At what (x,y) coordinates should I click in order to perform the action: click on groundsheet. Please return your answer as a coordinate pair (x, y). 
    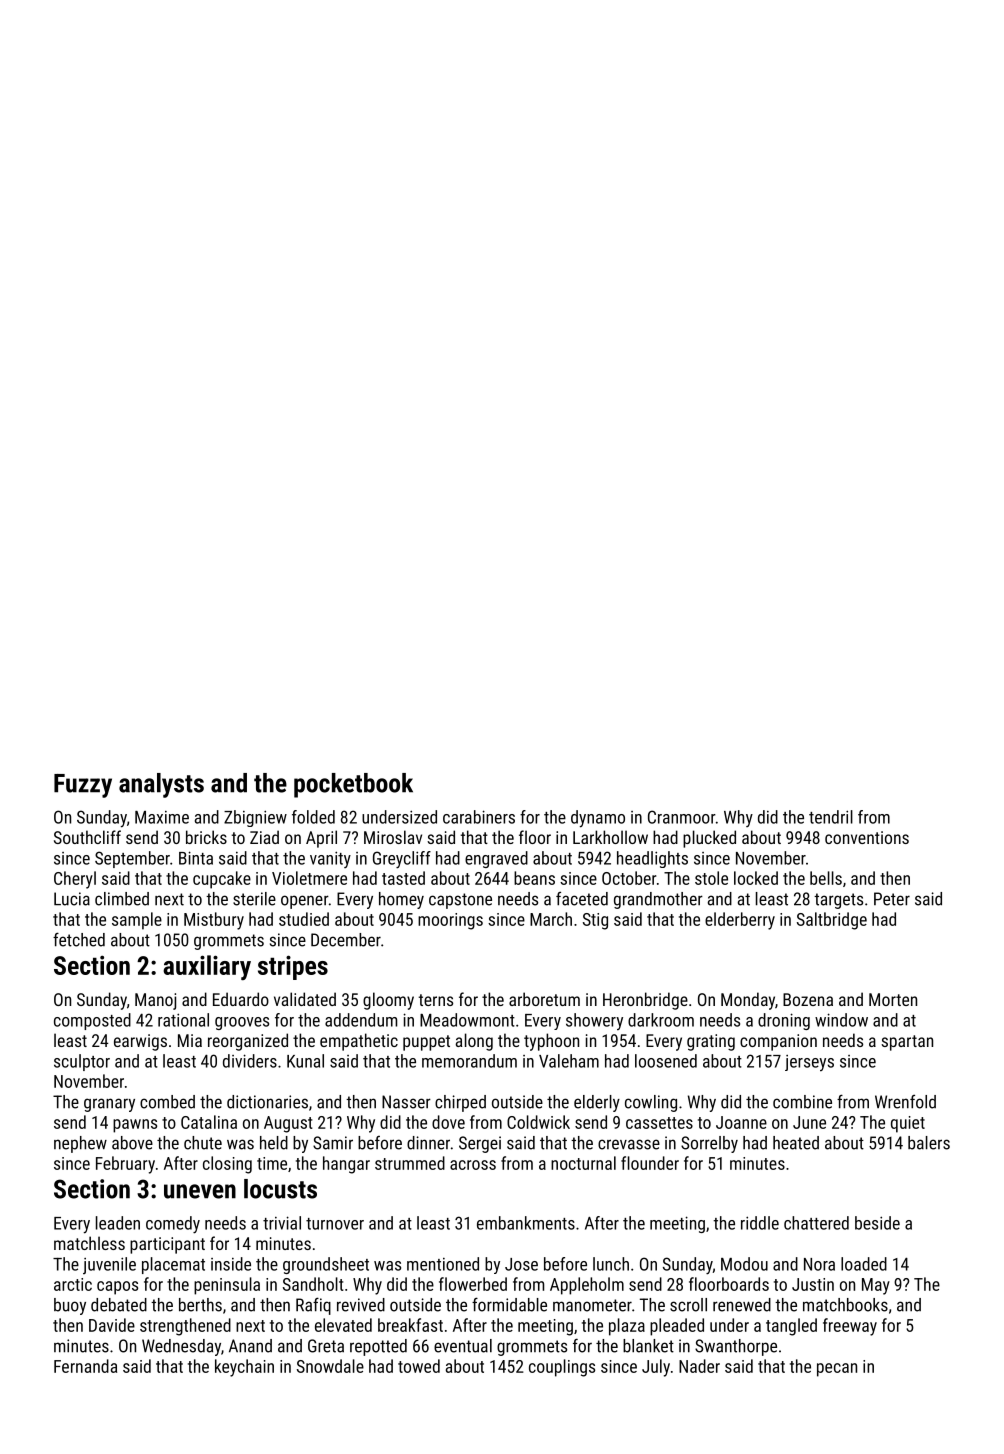
    Looking at the image, I should click on (326, 1265).
